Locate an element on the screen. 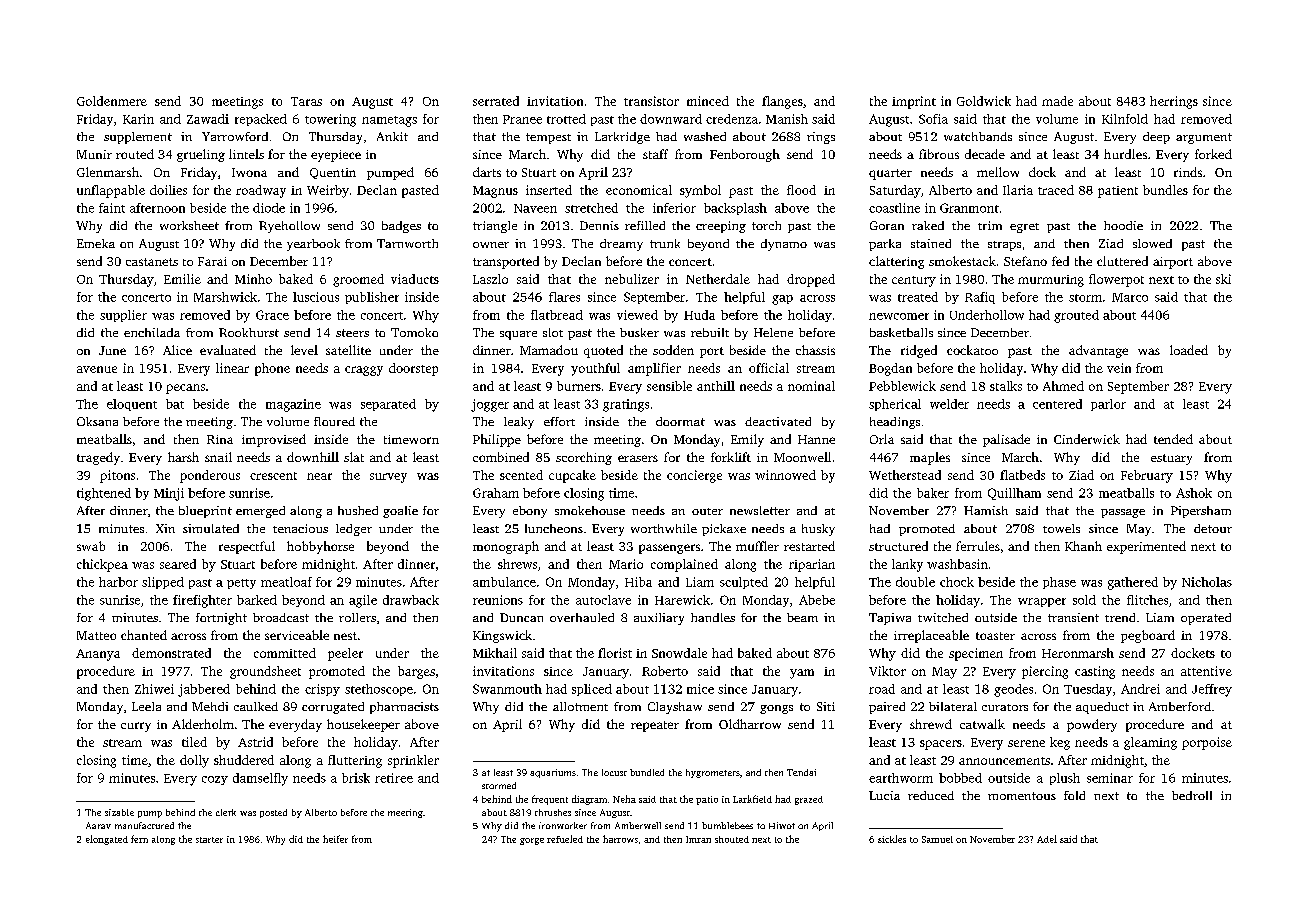 The width and height of the screenshot is (1308, 924). Rina is located at coordinates (220, 439).
